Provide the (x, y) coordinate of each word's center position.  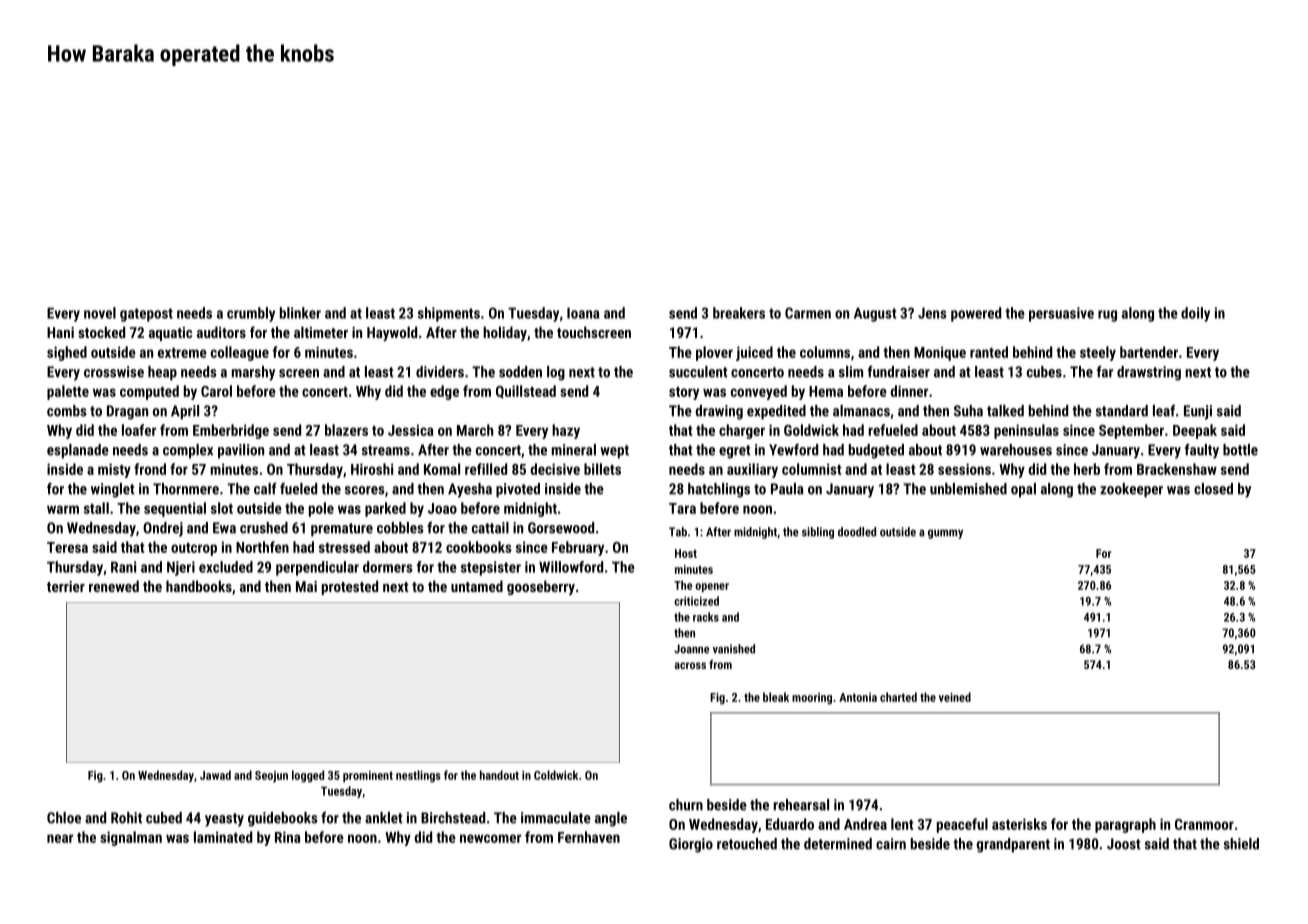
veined (955, 697)
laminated (223, 837)
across (690, 665)
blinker (300, 313)
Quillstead (526, 392)
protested (350, 587)
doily (1195, 314)
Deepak (1195, 431)
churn (686, 805)
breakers (739, 313)
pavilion (241, 451)
